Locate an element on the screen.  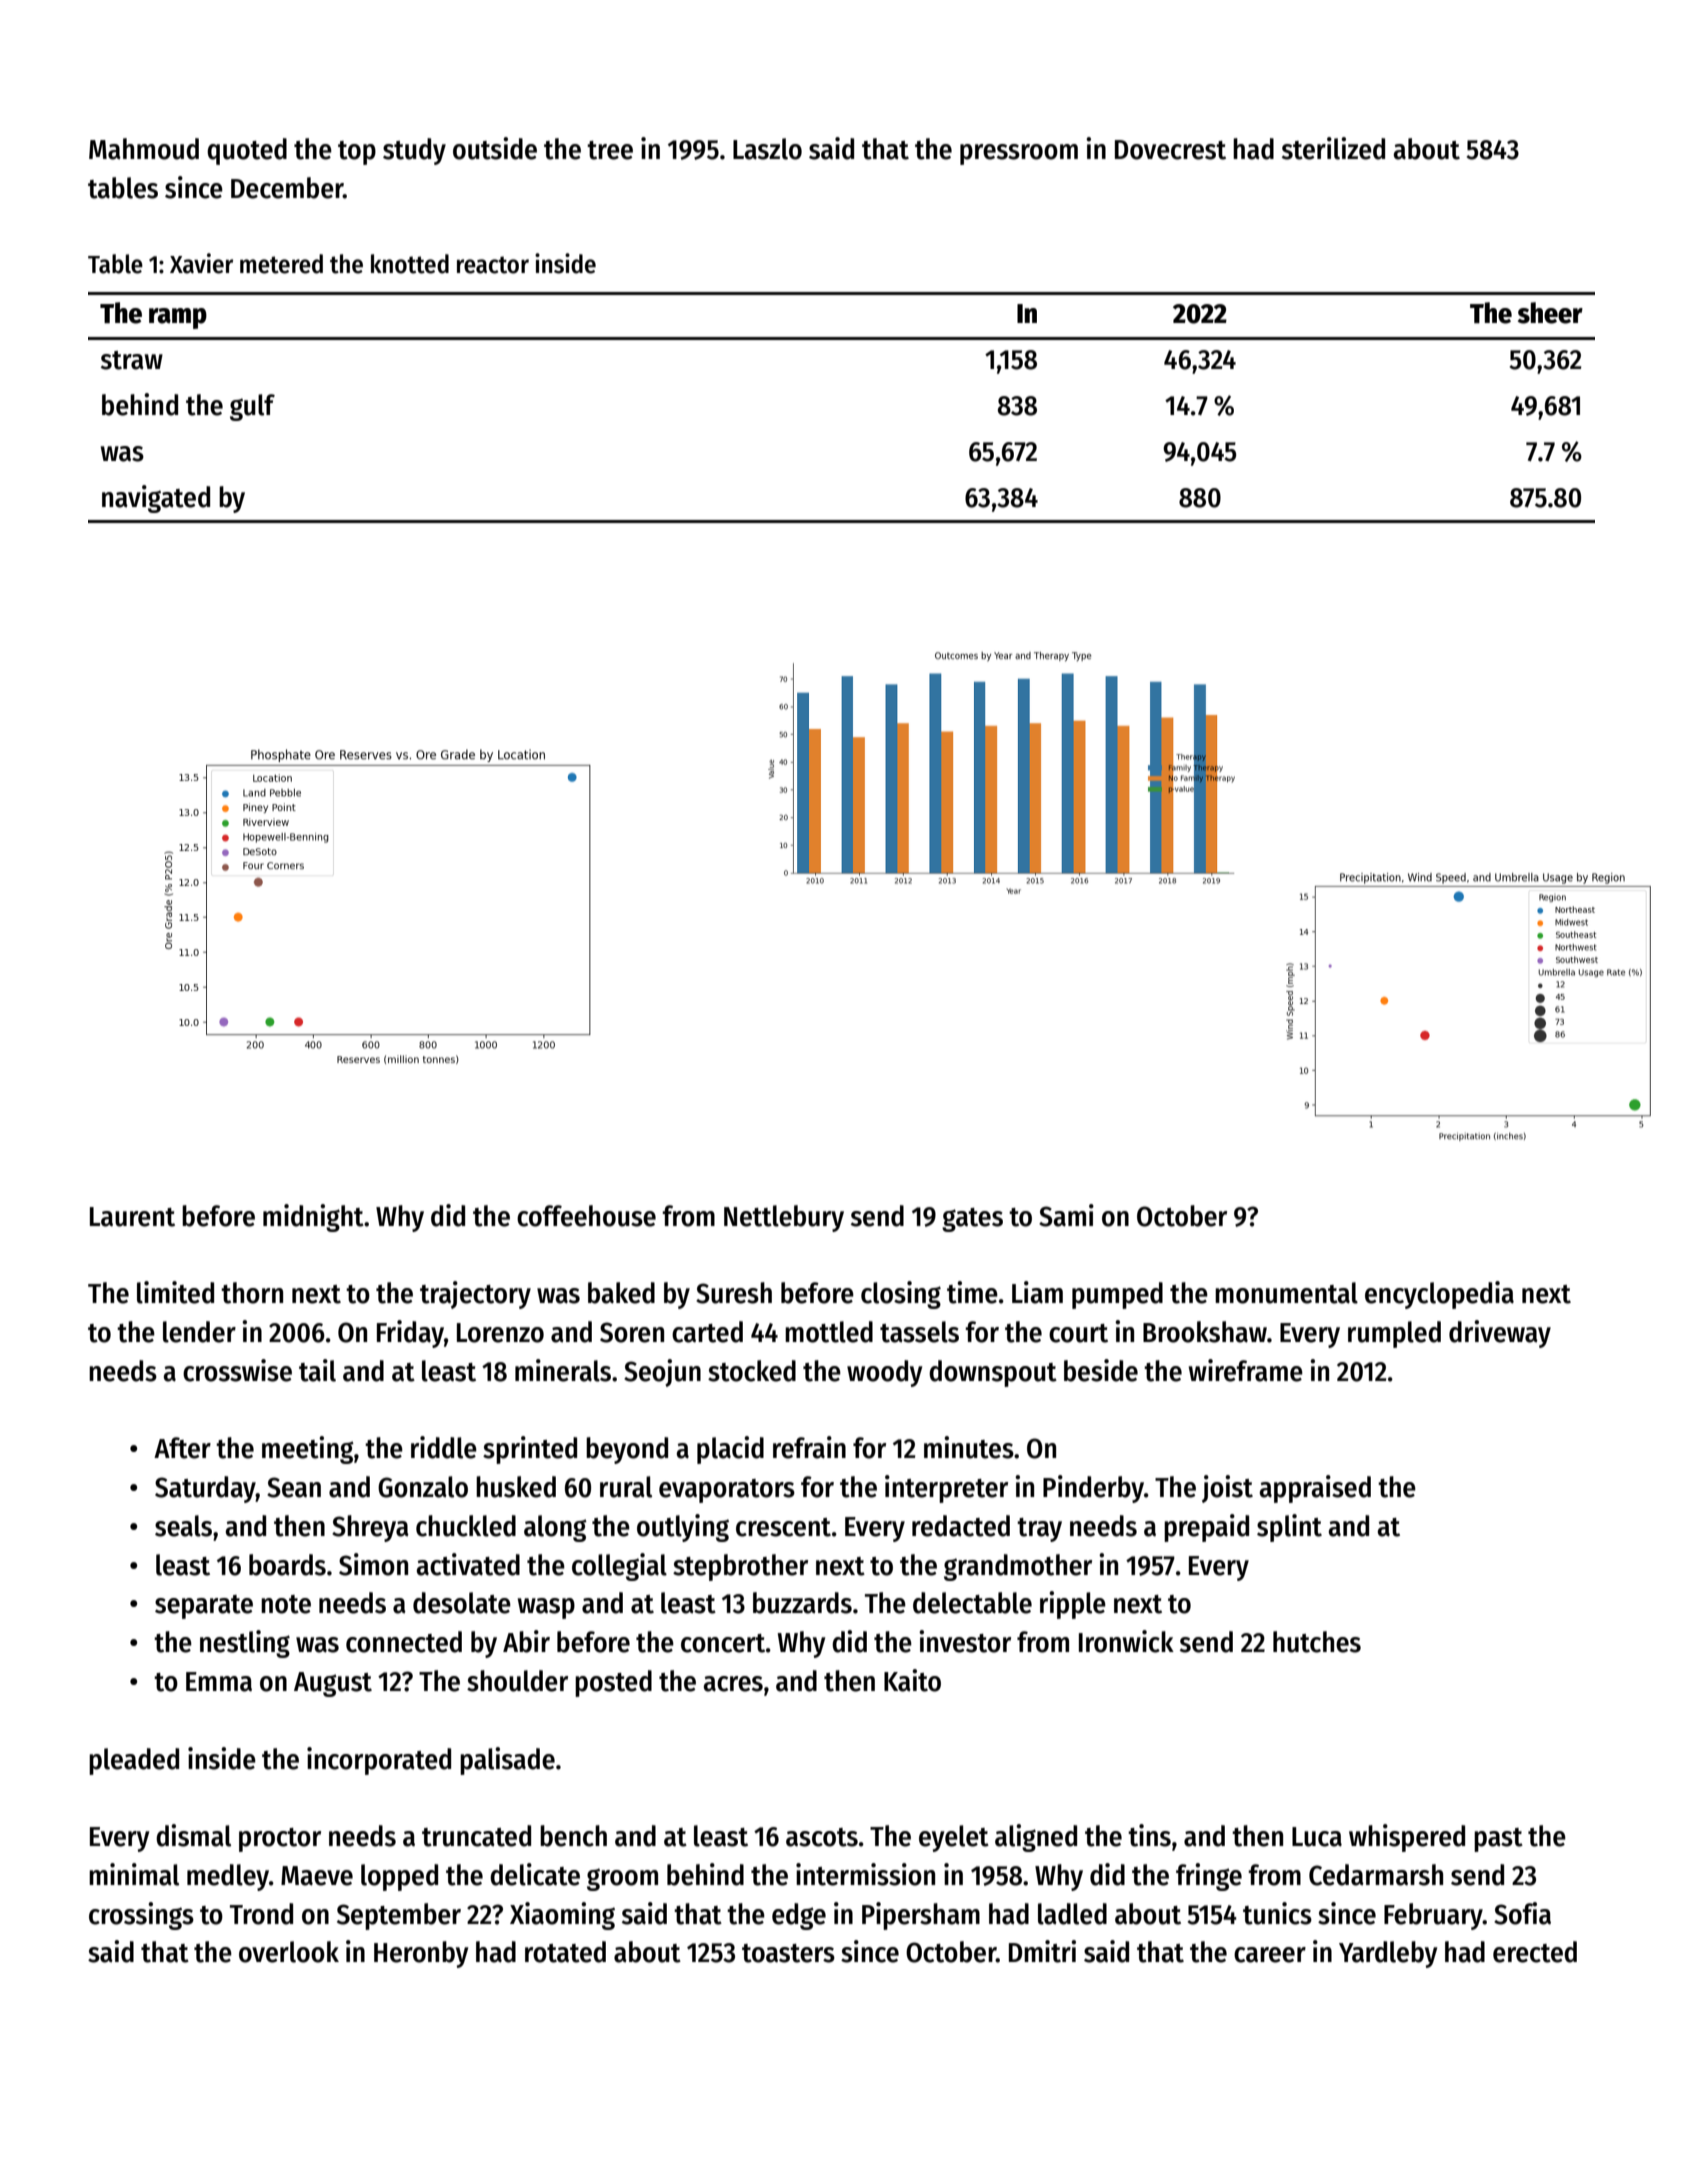
monumental is located at coordinates (1286, 1293).
